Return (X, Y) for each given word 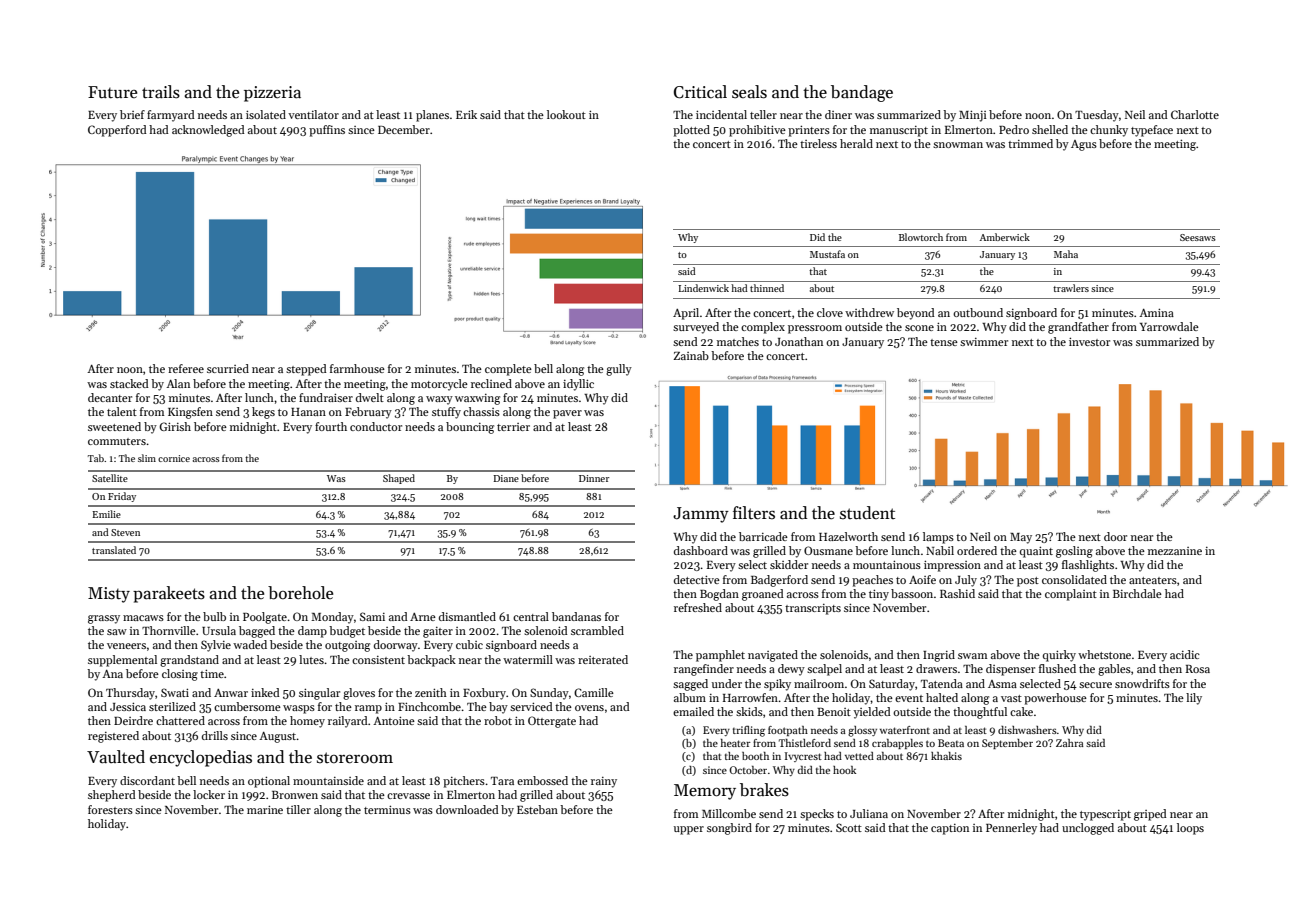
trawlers (1071, 288)
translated (114, 550)
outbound (978, 312)
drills (215, 735)
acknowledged (208, 131)
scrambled (597, 630)
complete (508, 370)
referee (186, 368)
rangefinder (704, 670)
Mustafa (827, 254)
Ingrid (939, 656)
